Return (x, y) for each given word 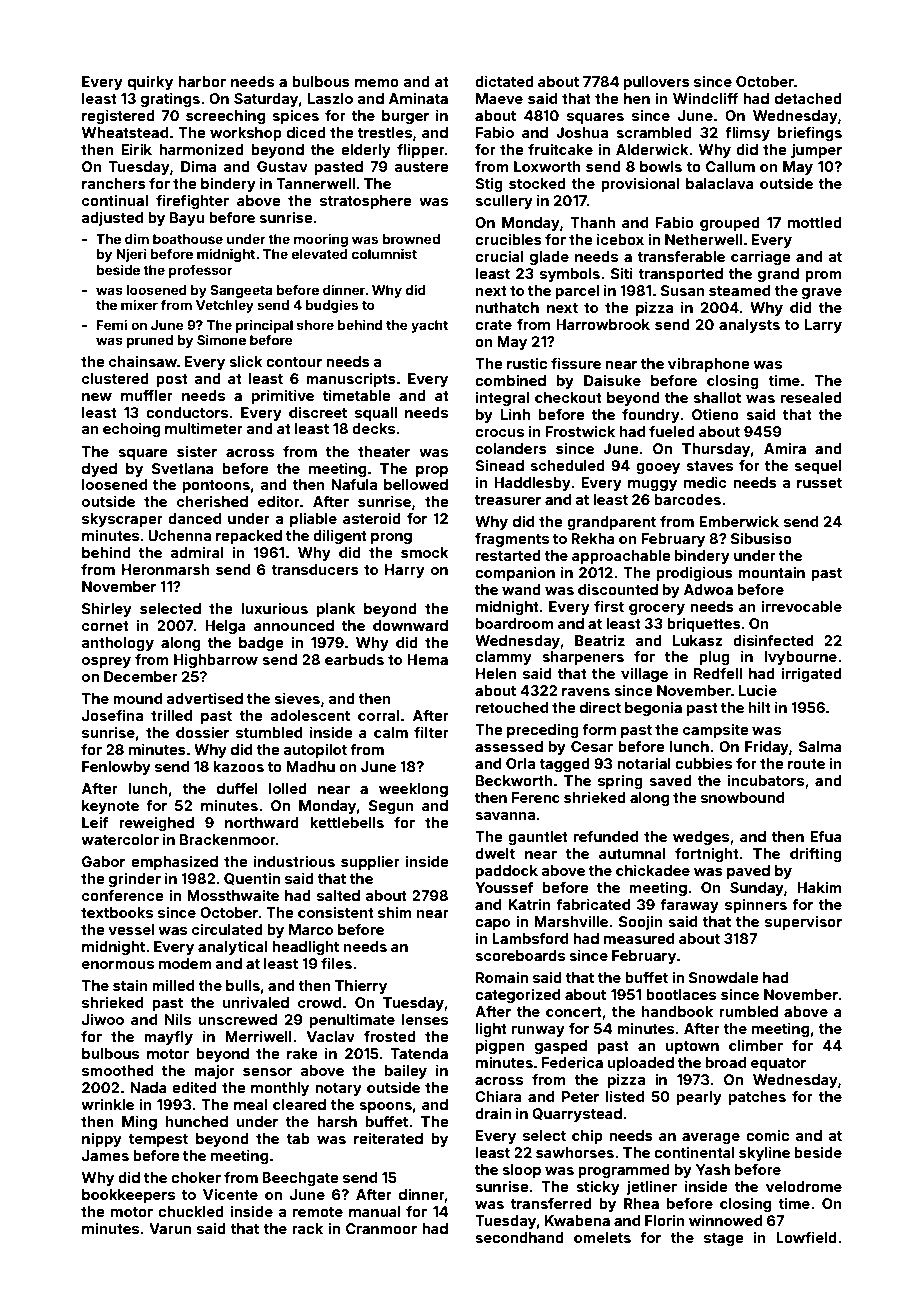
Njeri (131, 255)
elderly (366, 151)
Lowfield (806, 1237)
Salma (820, 746)
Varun (170, 1228)
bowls (661, 166)
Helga (225, 627)
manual (375, 1211)
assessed (509, 746)
